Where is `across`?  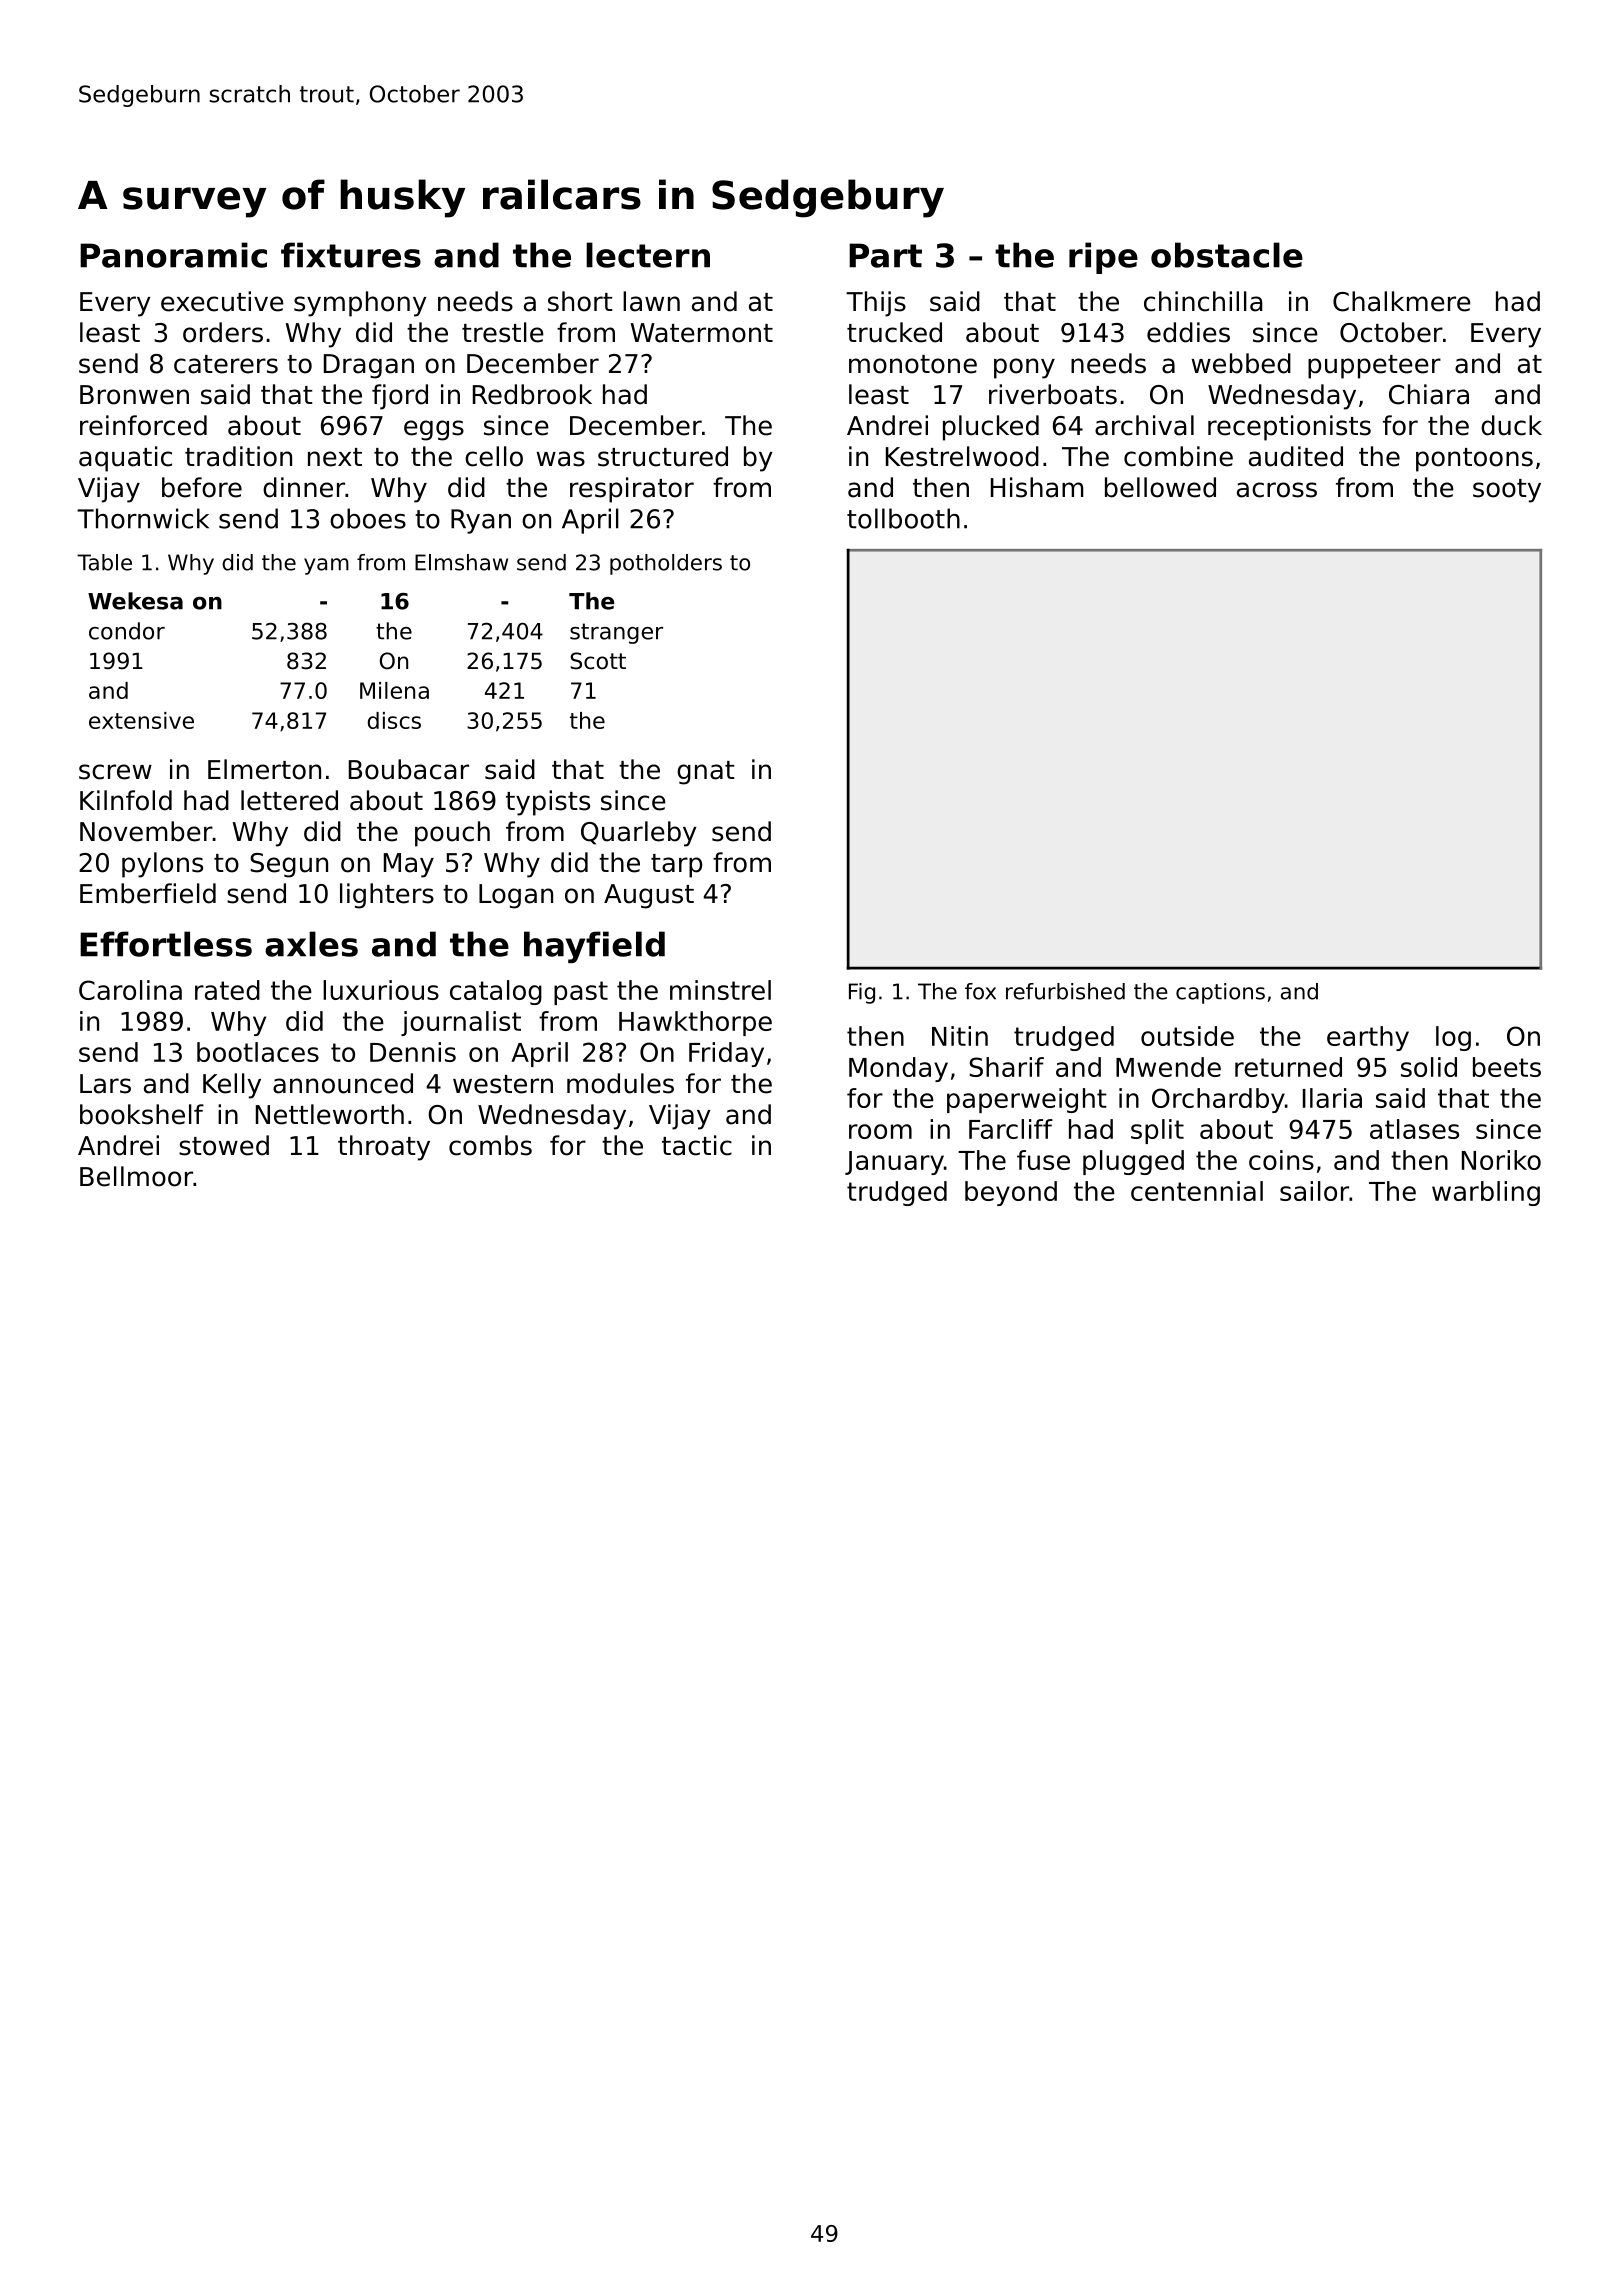
across is located at coordinates (1277, 490).
